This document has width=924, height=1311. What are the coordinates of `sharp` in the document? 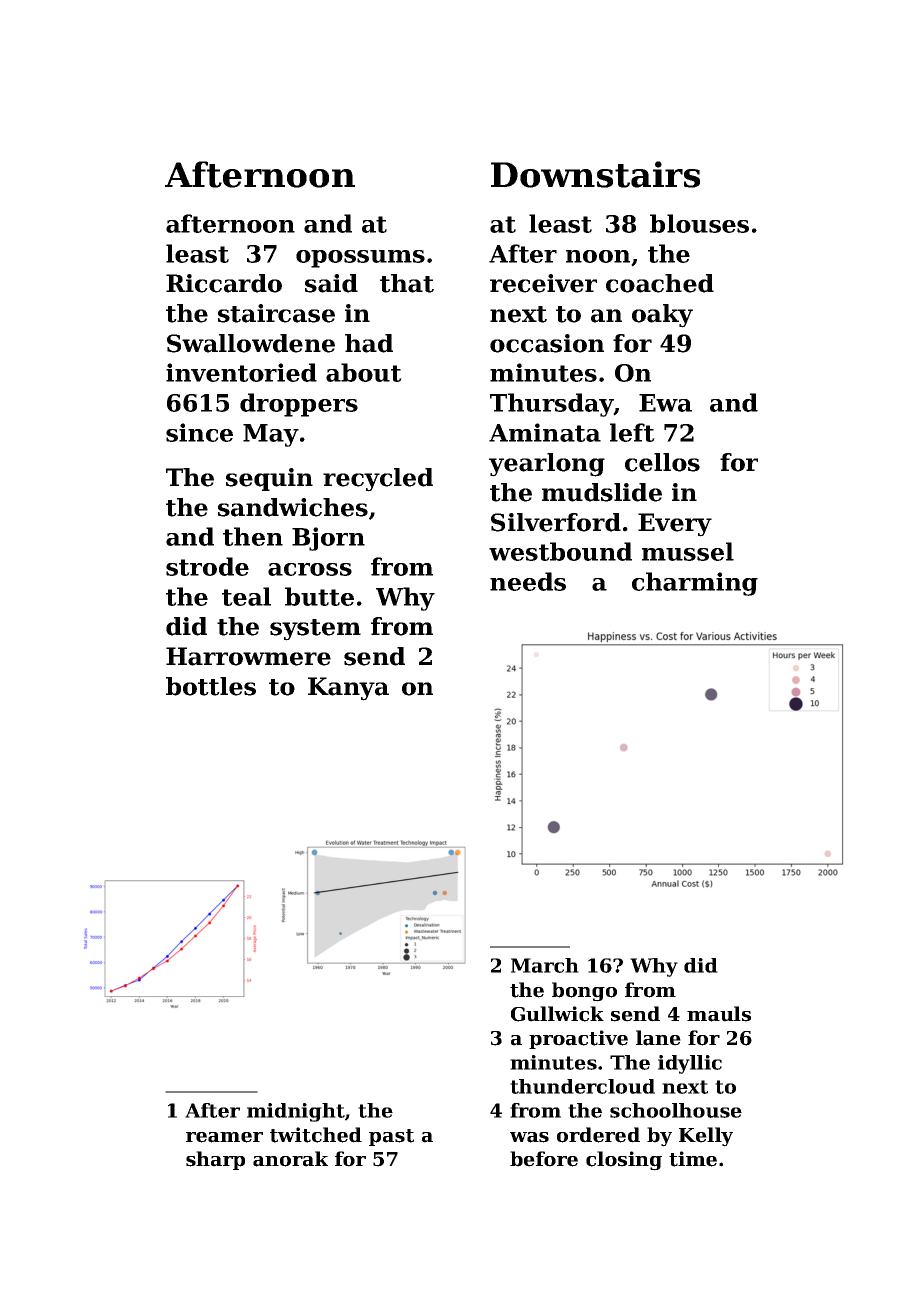 It's located at (215, 1160).
